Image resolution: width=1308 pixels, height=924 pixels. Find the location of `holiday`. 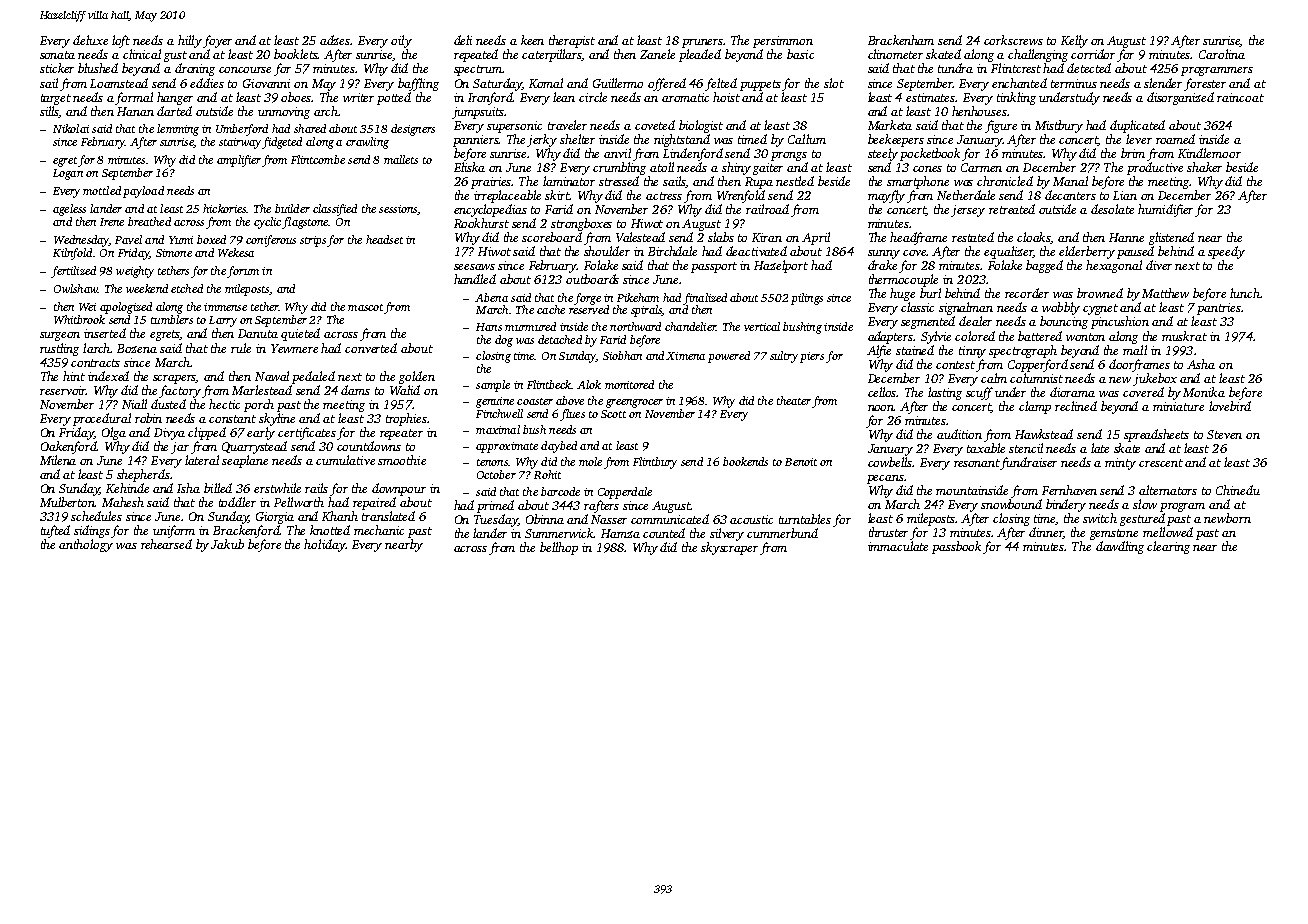

holiday is located at coordinates (324, 545).
